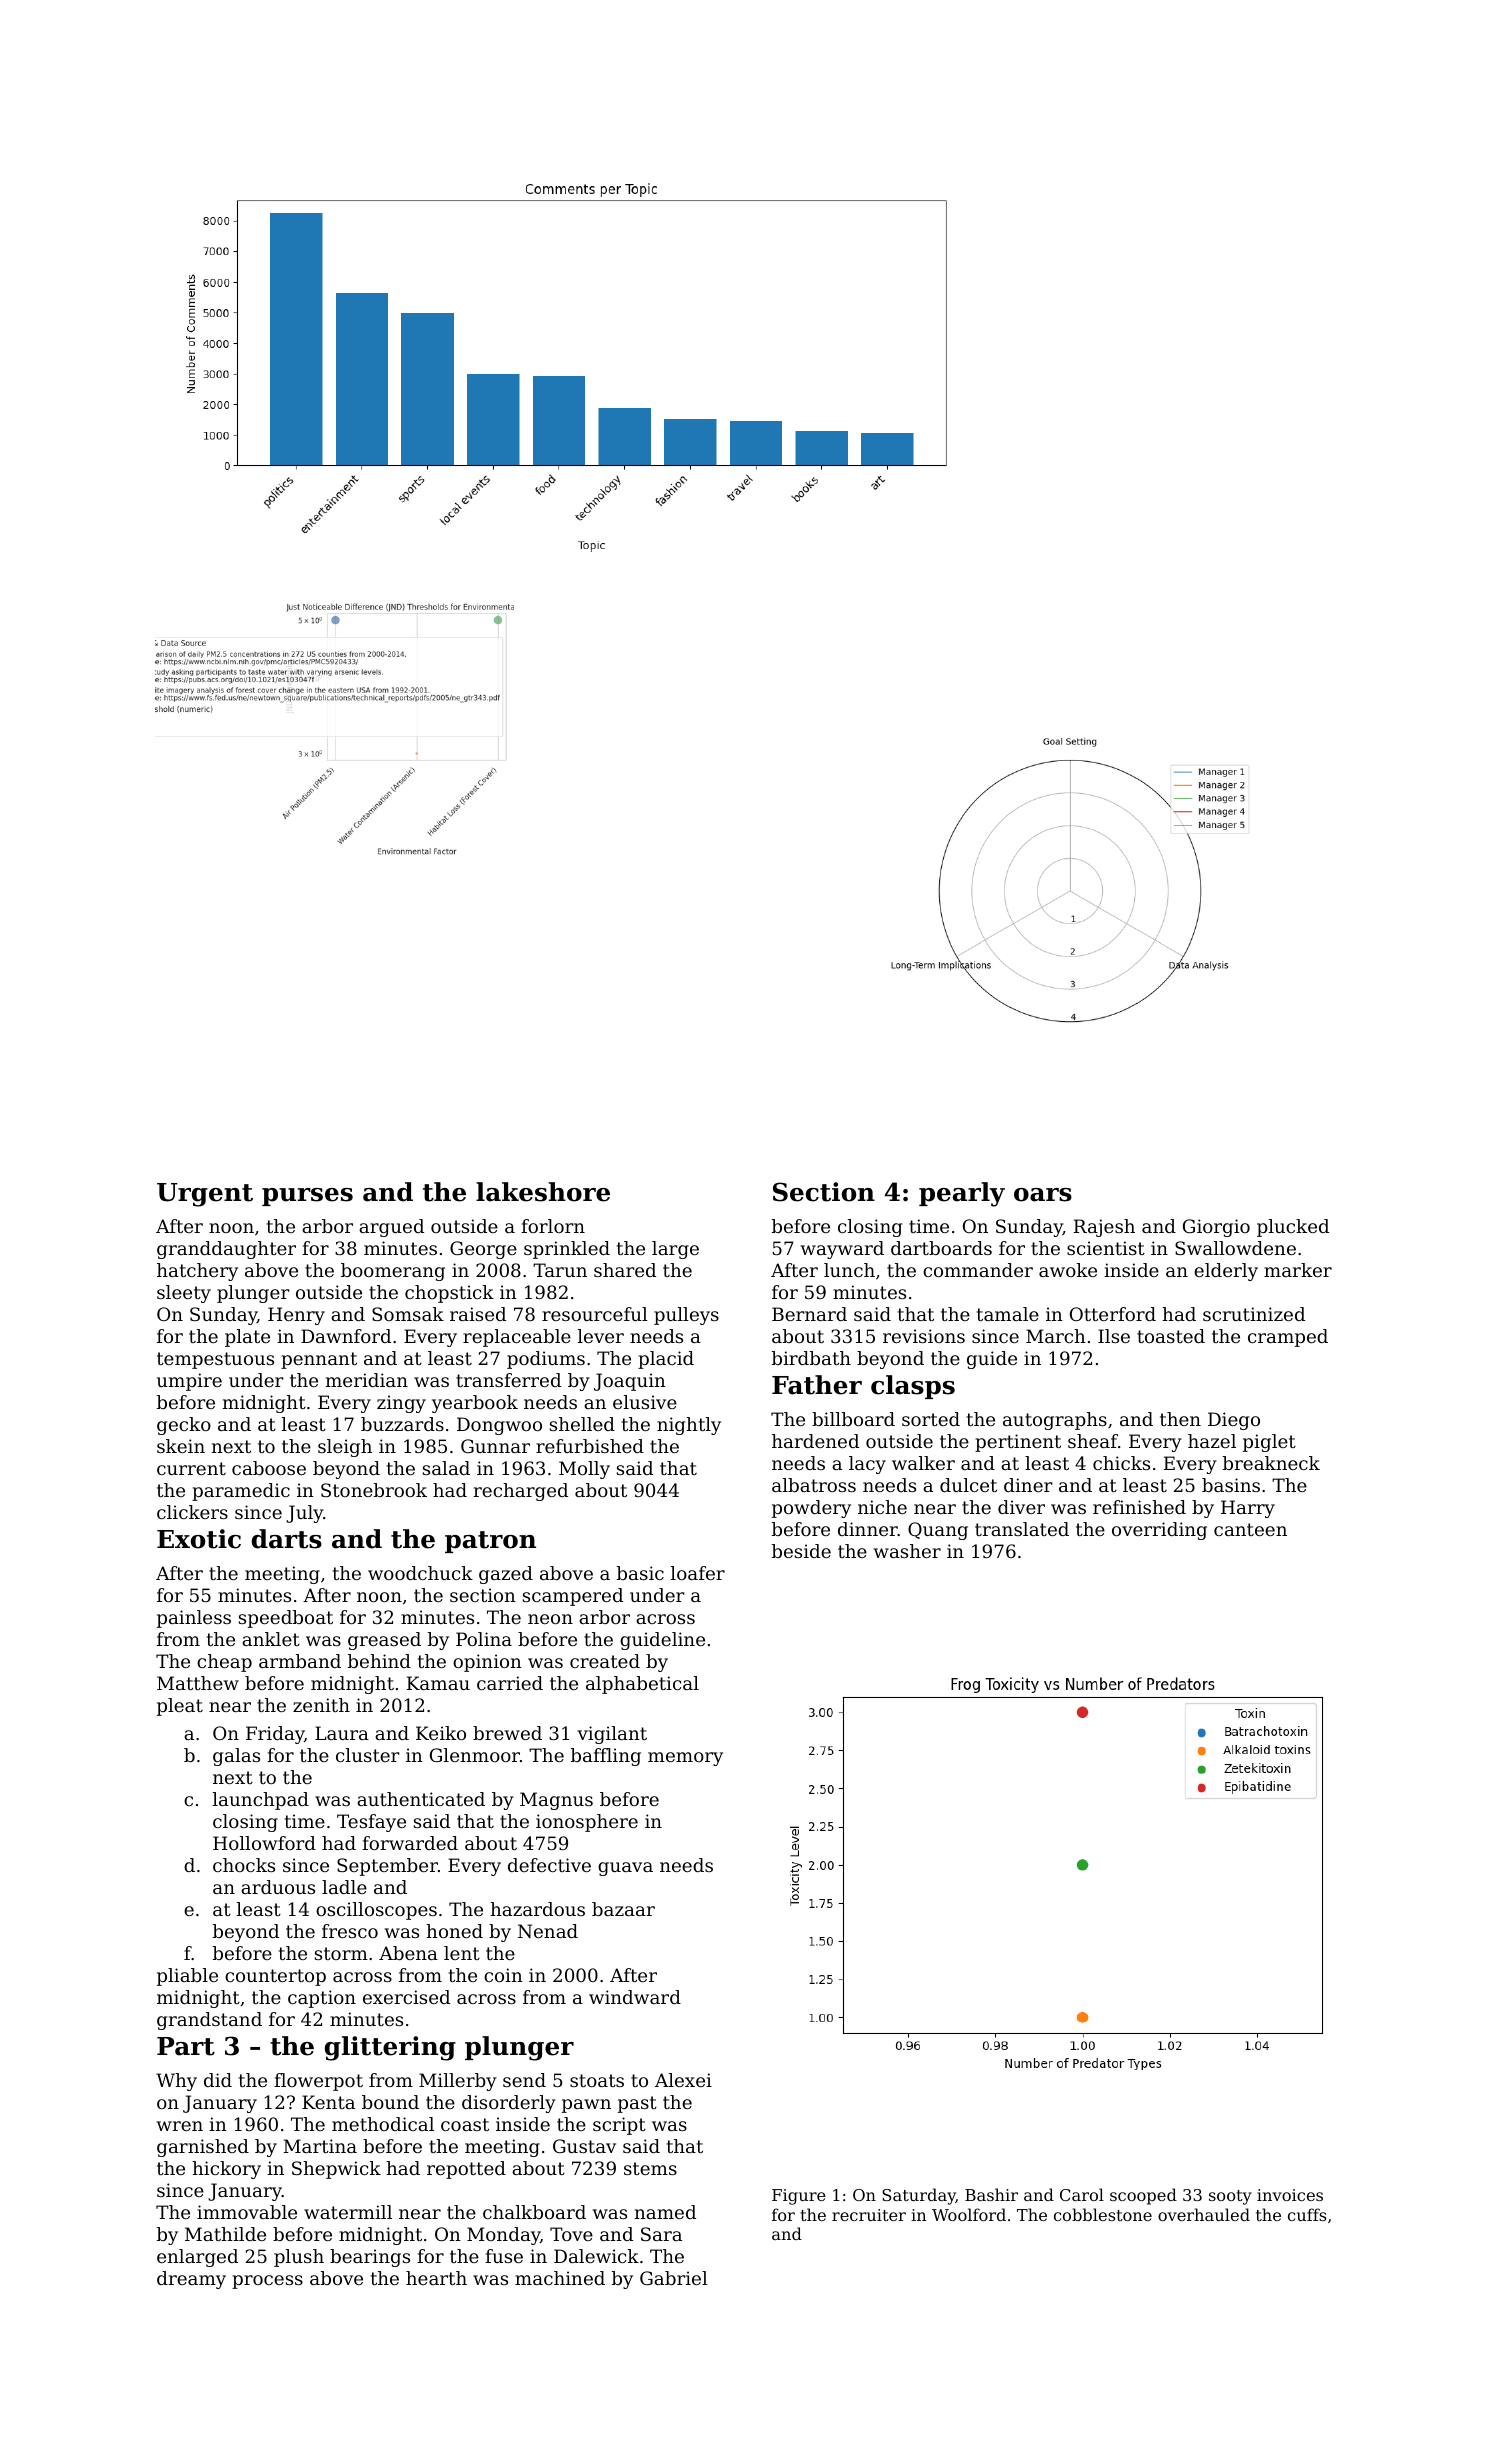  Describe the element at coordinates (344, 1887) in the screenshot. I see `ladle` at that location.
